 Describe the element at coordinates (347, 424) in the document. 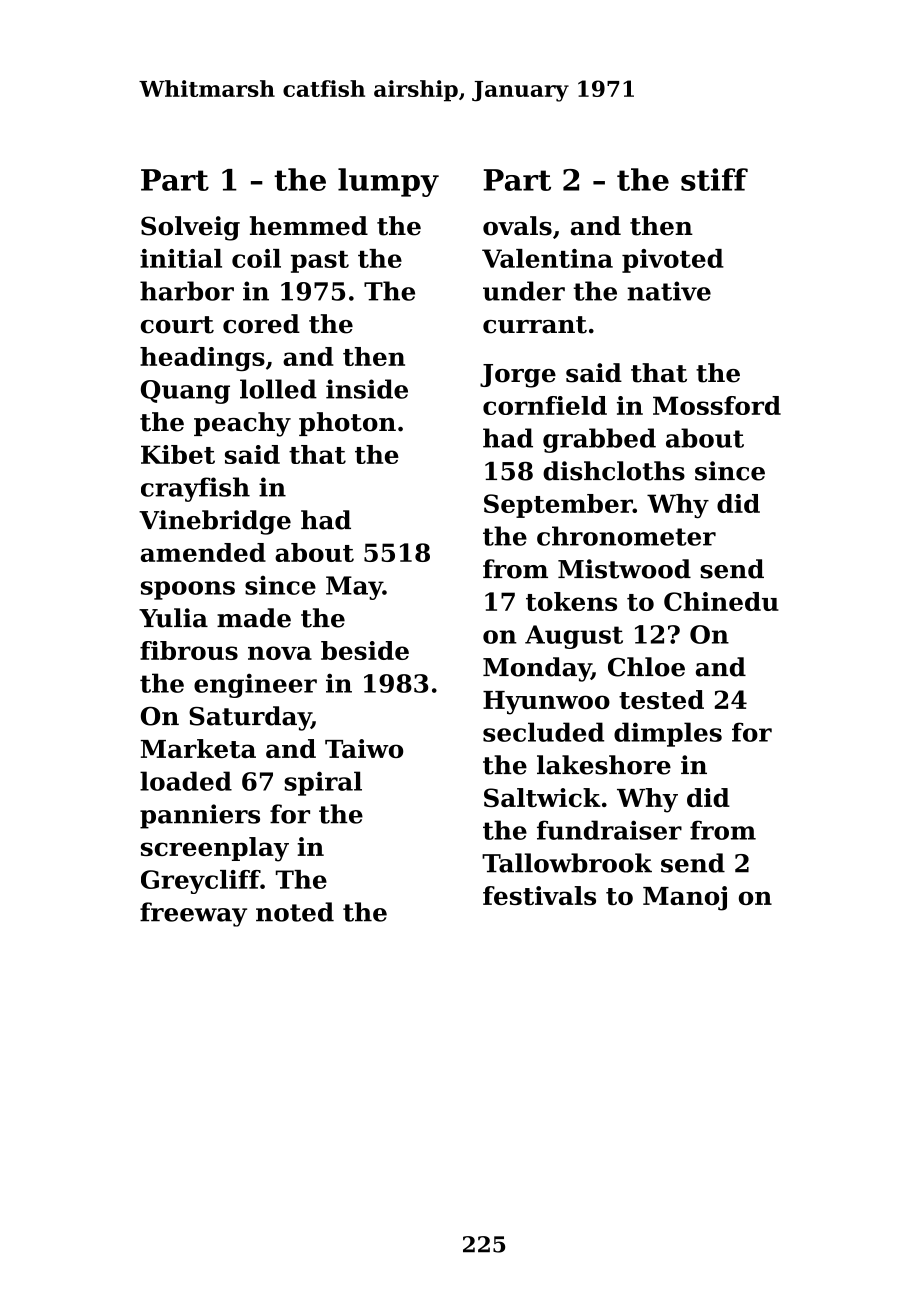

I see `photon` at that location.
